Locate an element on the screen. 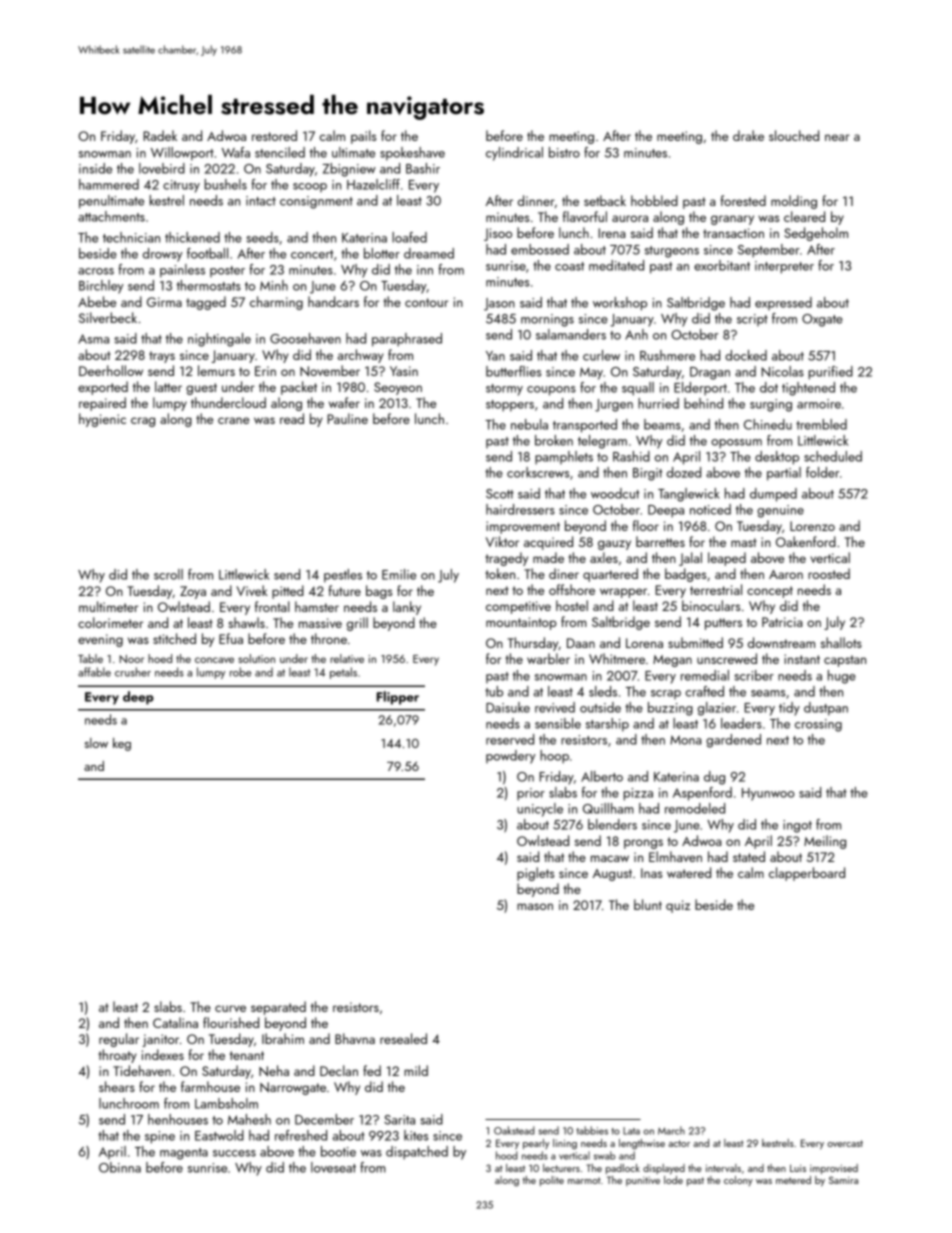 This screenshot has height=1233, width=952. separated is located at coordinates (278, 1008).
